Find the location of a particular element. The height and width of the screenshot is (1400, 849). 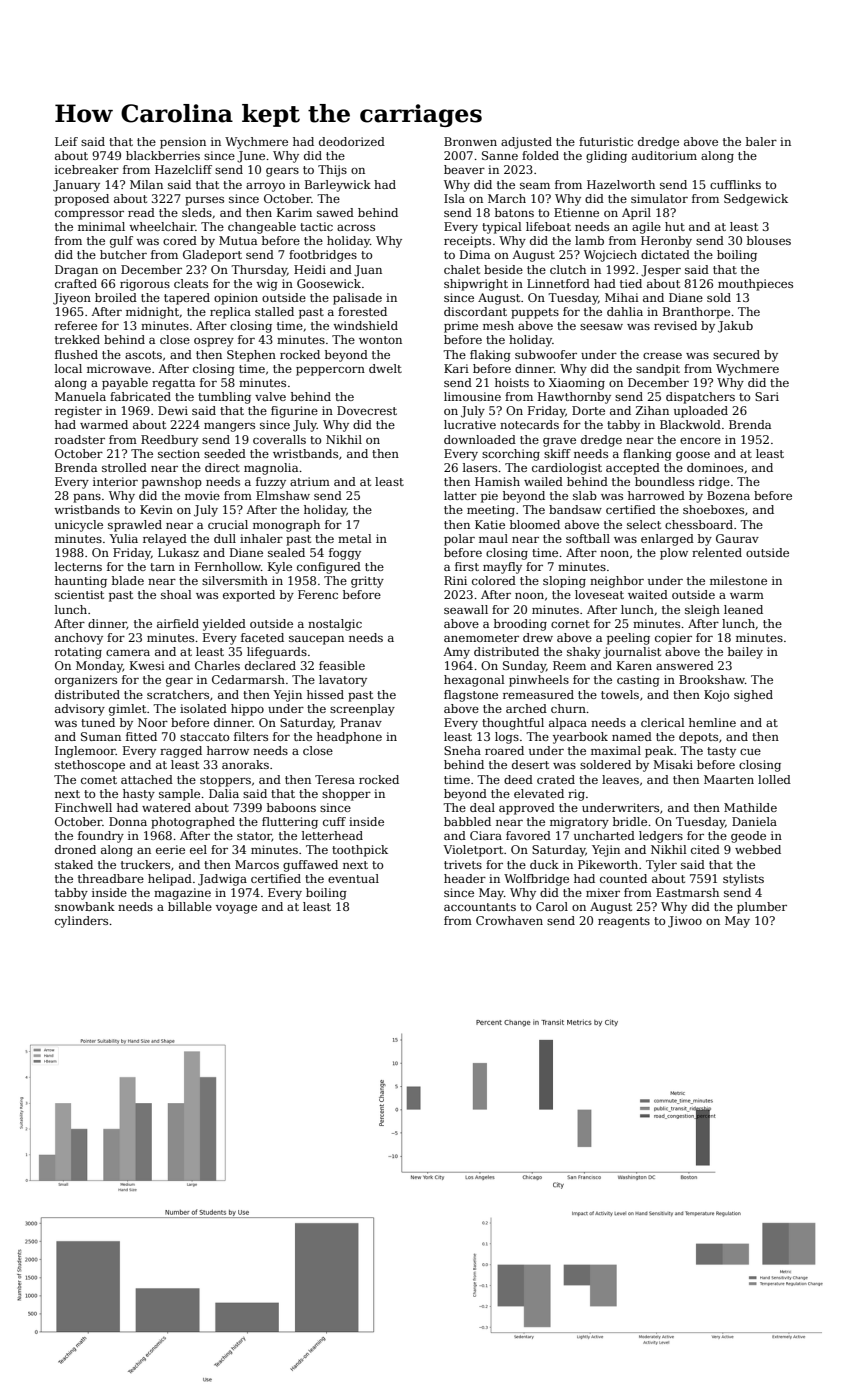

scientist is located at coordinates (79, 594).
